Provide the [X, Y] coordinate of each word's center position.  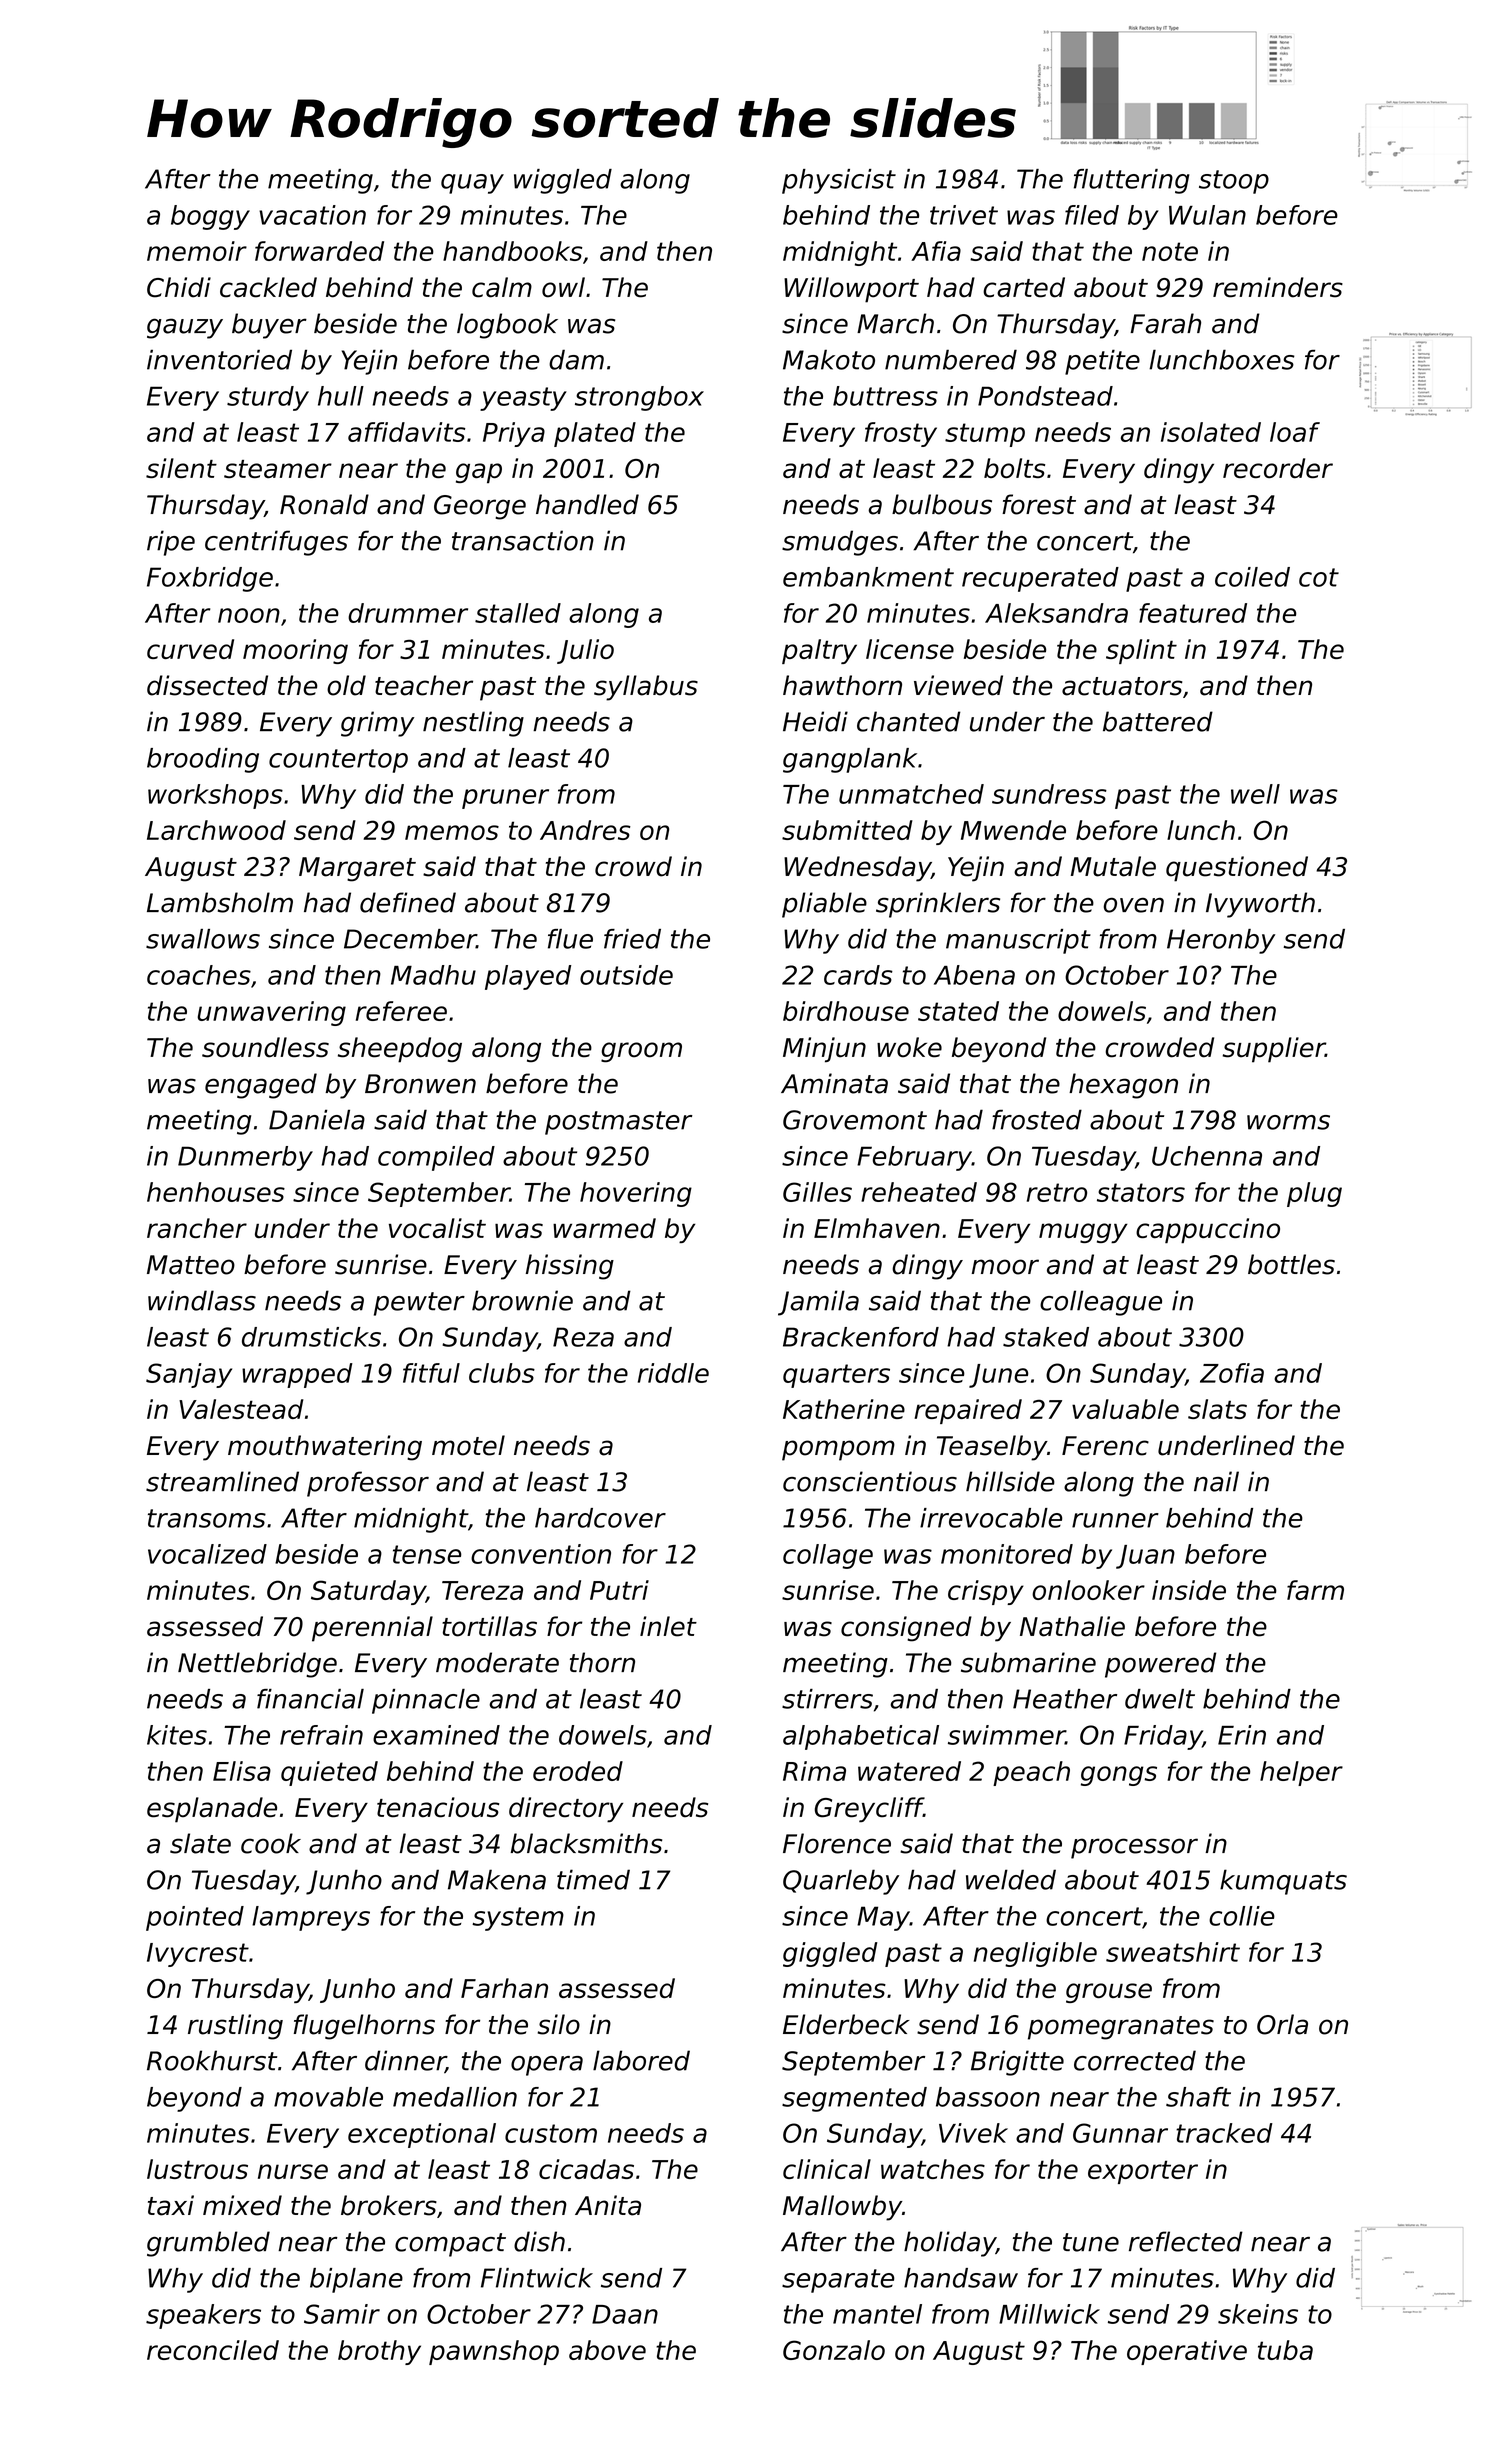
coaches [199, 975]
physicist [839, 181]
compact [450, 2245]
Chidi [179, 287]
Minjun [824, 1050]
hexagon [1123, 1086]
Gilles [817, 1192]
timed [593, 1879]
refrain [321, 1735]
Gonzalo [834, 2350]
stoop [1234, 182]
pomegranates [1121, 2028]
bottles [1291, 1264]
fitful [431, 1373]
